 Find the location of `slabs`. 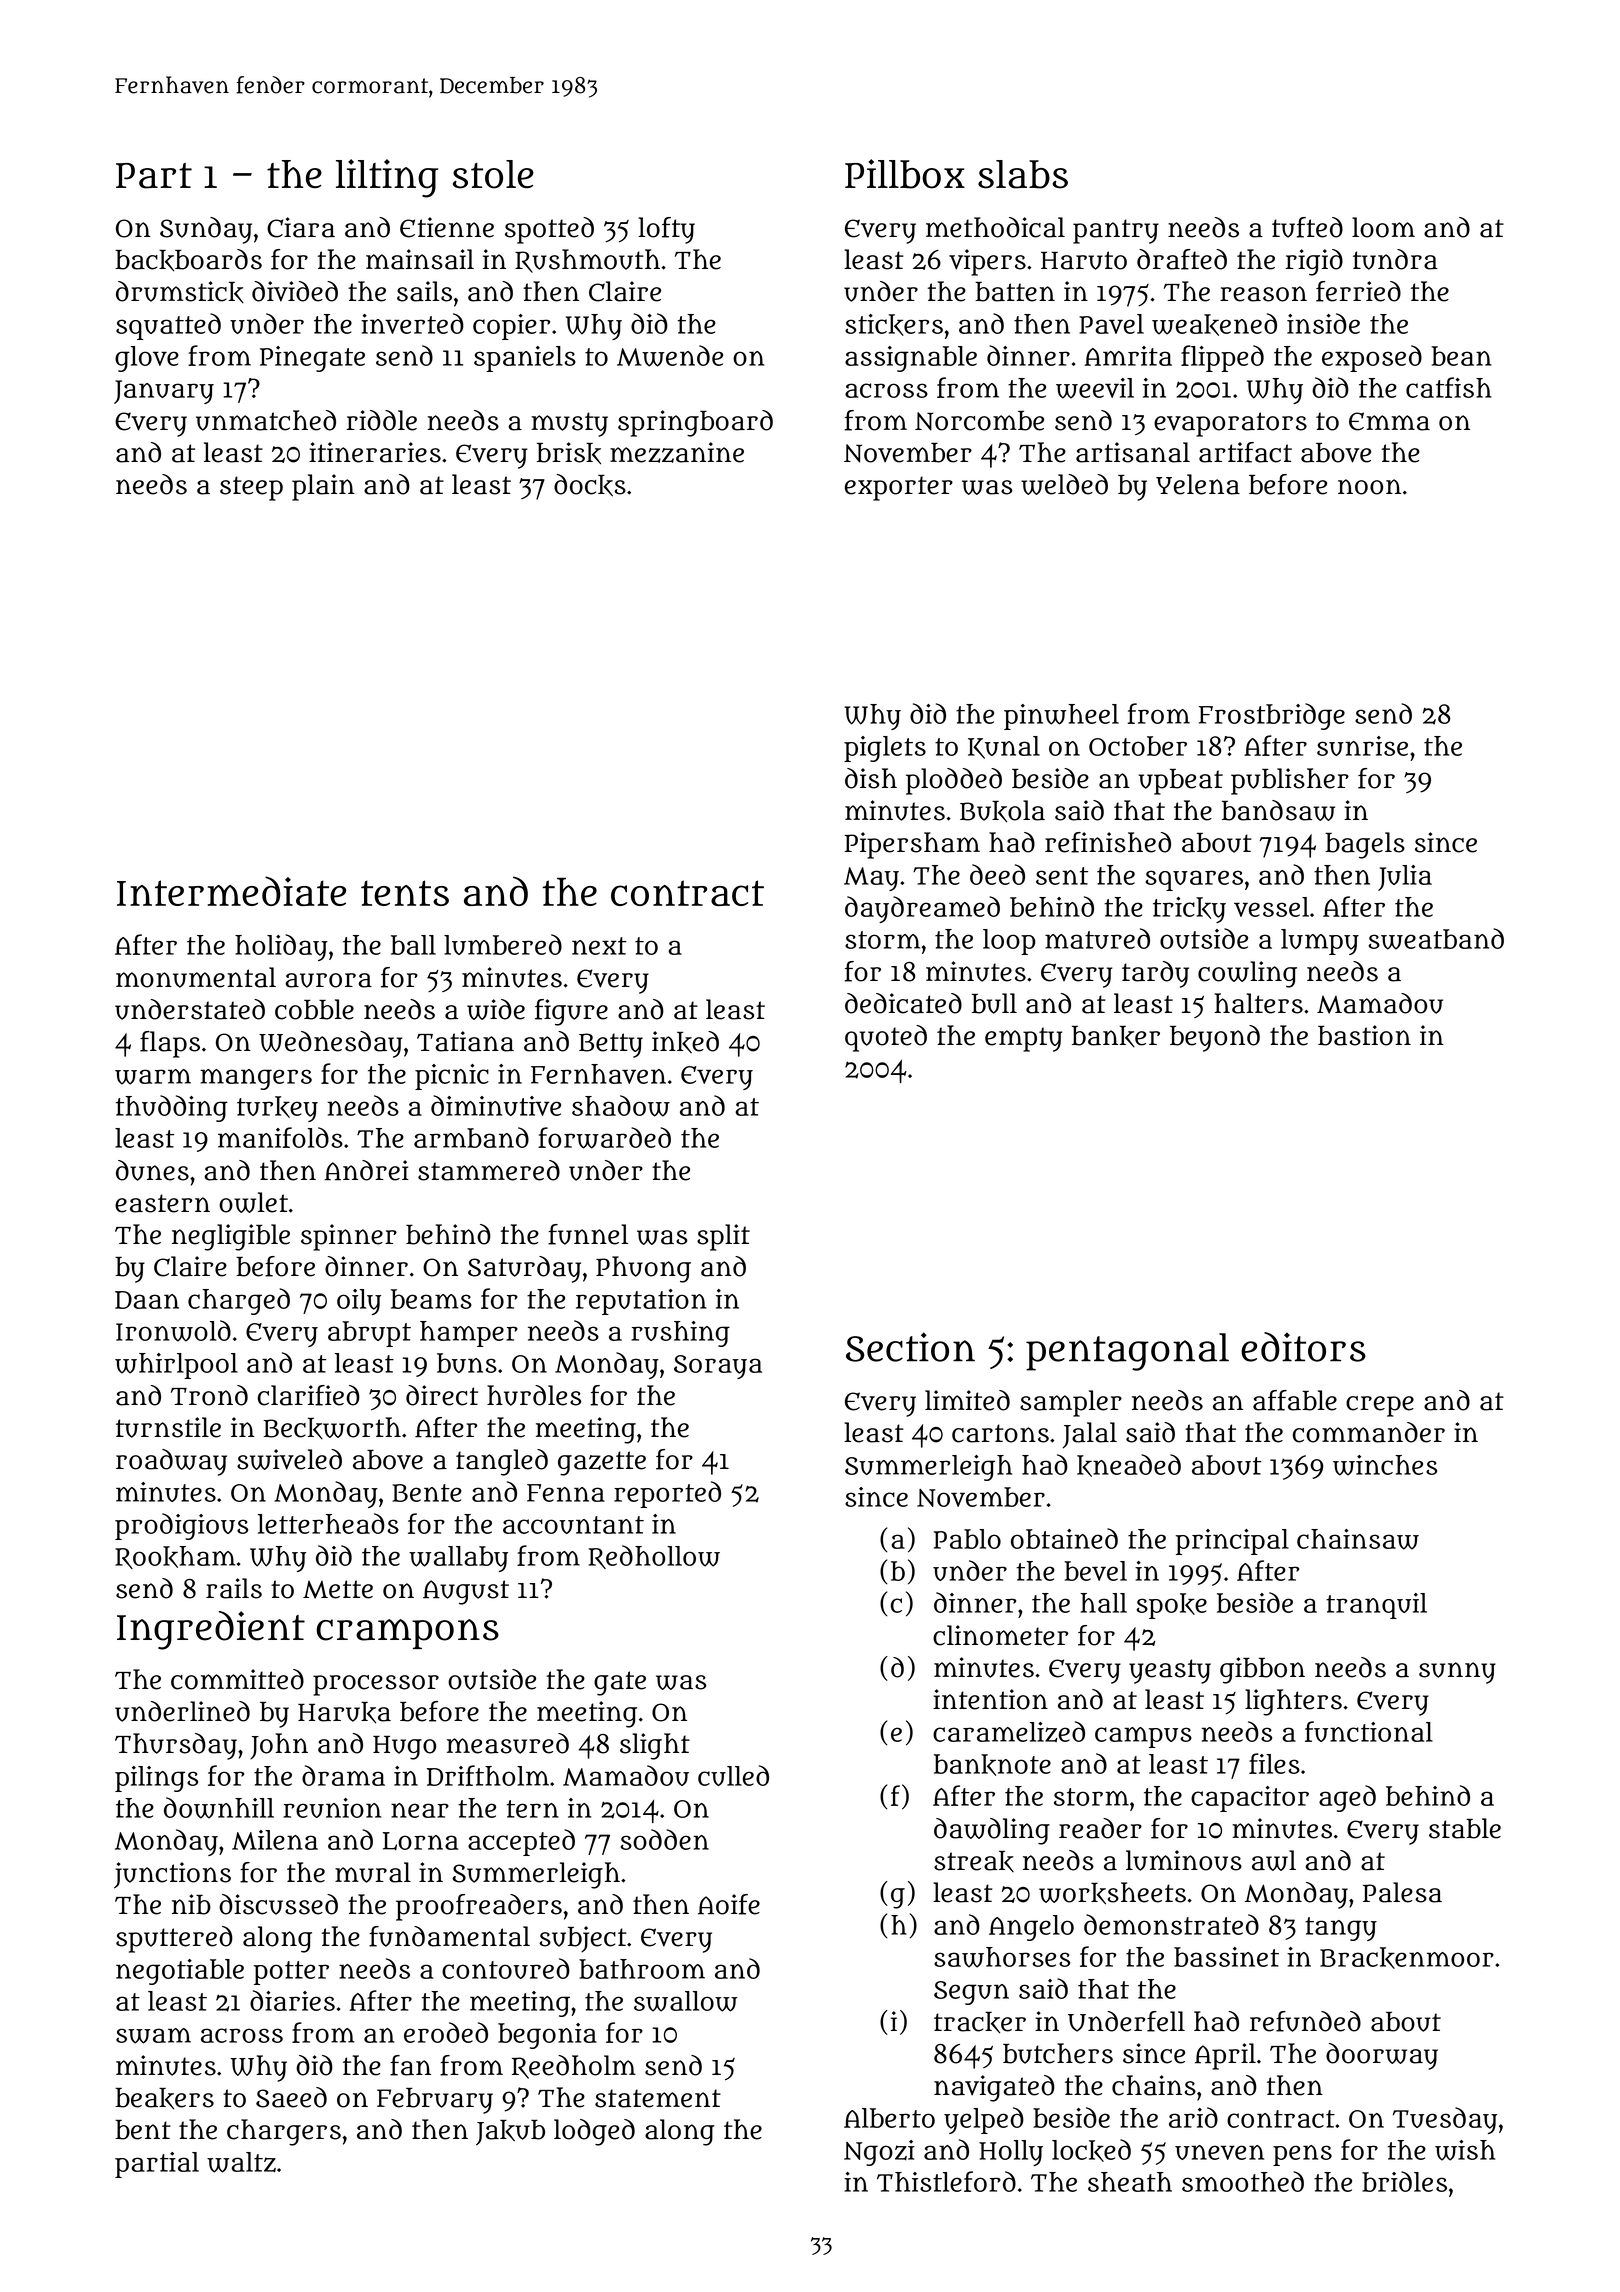

slabs is located at coordinates (1023, 174).
